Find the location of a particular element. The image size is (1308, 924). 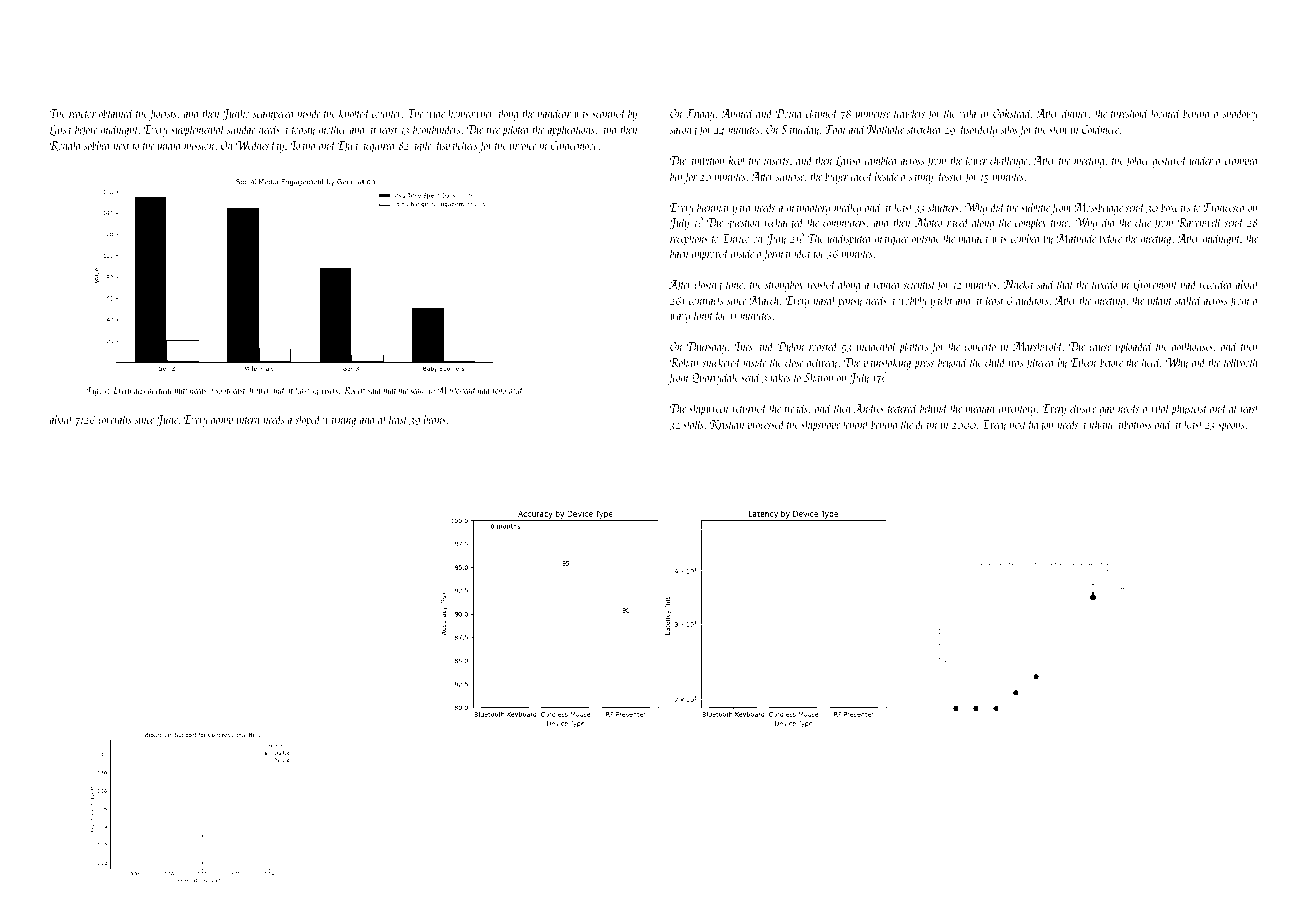

lakes is located at coordinates (780, 377).
